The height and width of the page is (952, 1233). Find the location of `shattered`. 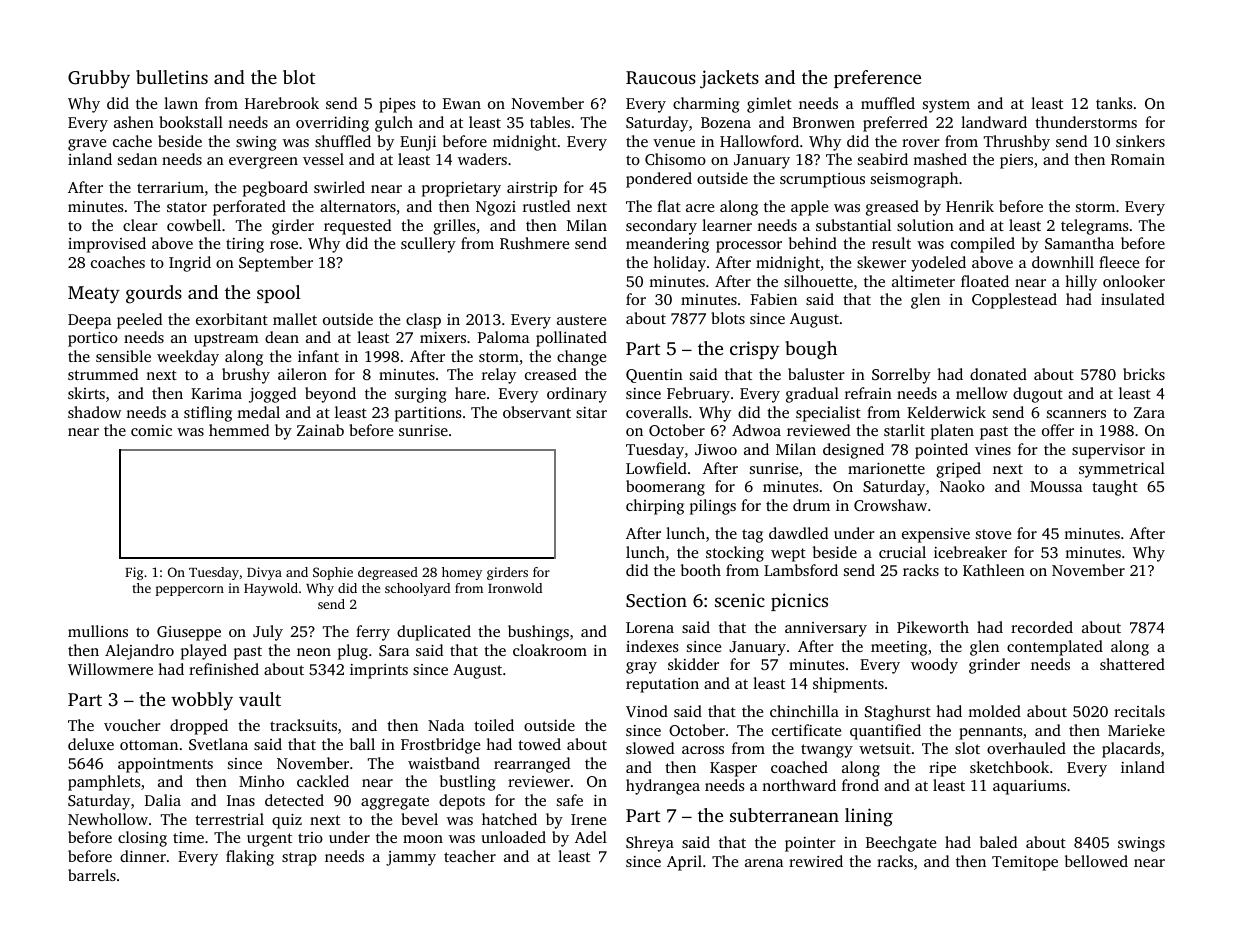

shattered is located at coordinates (1132, 664).
